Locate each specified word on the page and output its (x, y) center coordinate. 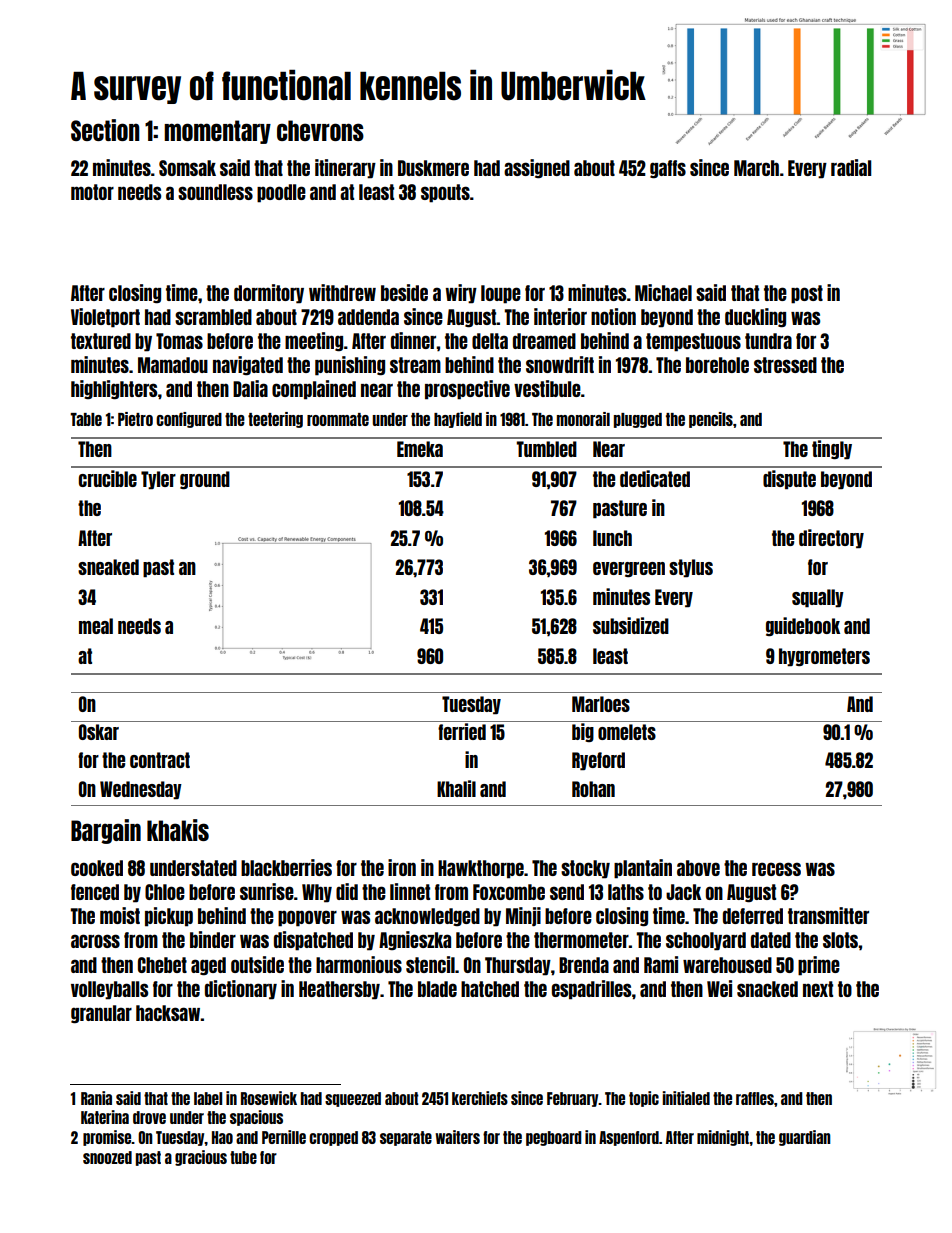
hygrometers (824, 657)
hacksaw (168, 1013)
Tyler (158, 480)
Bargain (106, 831)
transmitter (828, 915)
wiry (461, 294)
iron (402, 867)
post (807, 294)
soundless (215, 192)
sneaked (108, 567)
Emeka (420, 449)
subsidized (631, 625)
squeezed (353, 1099)
